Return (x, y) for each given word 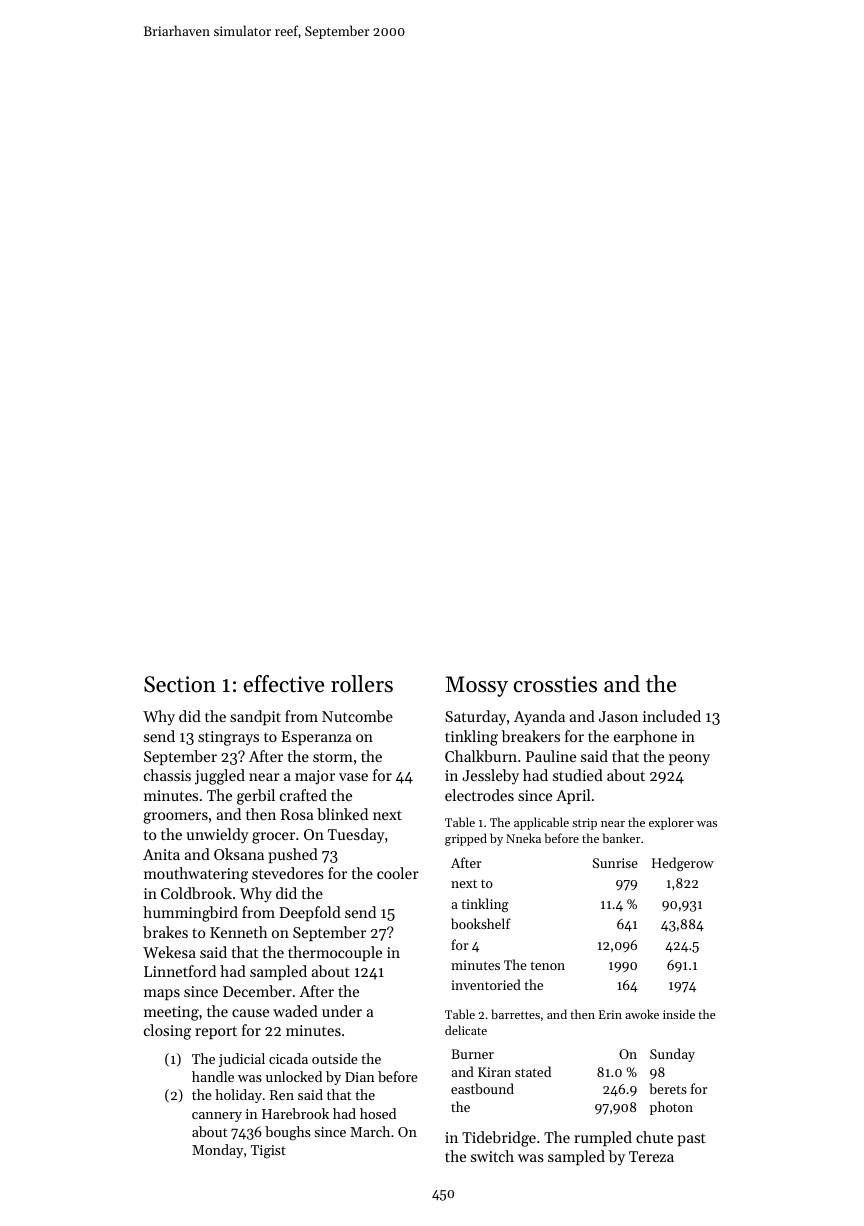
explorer (671, 823)
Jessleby (490, 777)
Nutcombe (357, 716)
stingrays (228, 738)
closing (167, 1032)
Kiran (494, 1072)
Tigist (268, 1152)
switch (492, 1156)
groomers (175, 818)
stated (533, 1071)
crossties (555, 684)
